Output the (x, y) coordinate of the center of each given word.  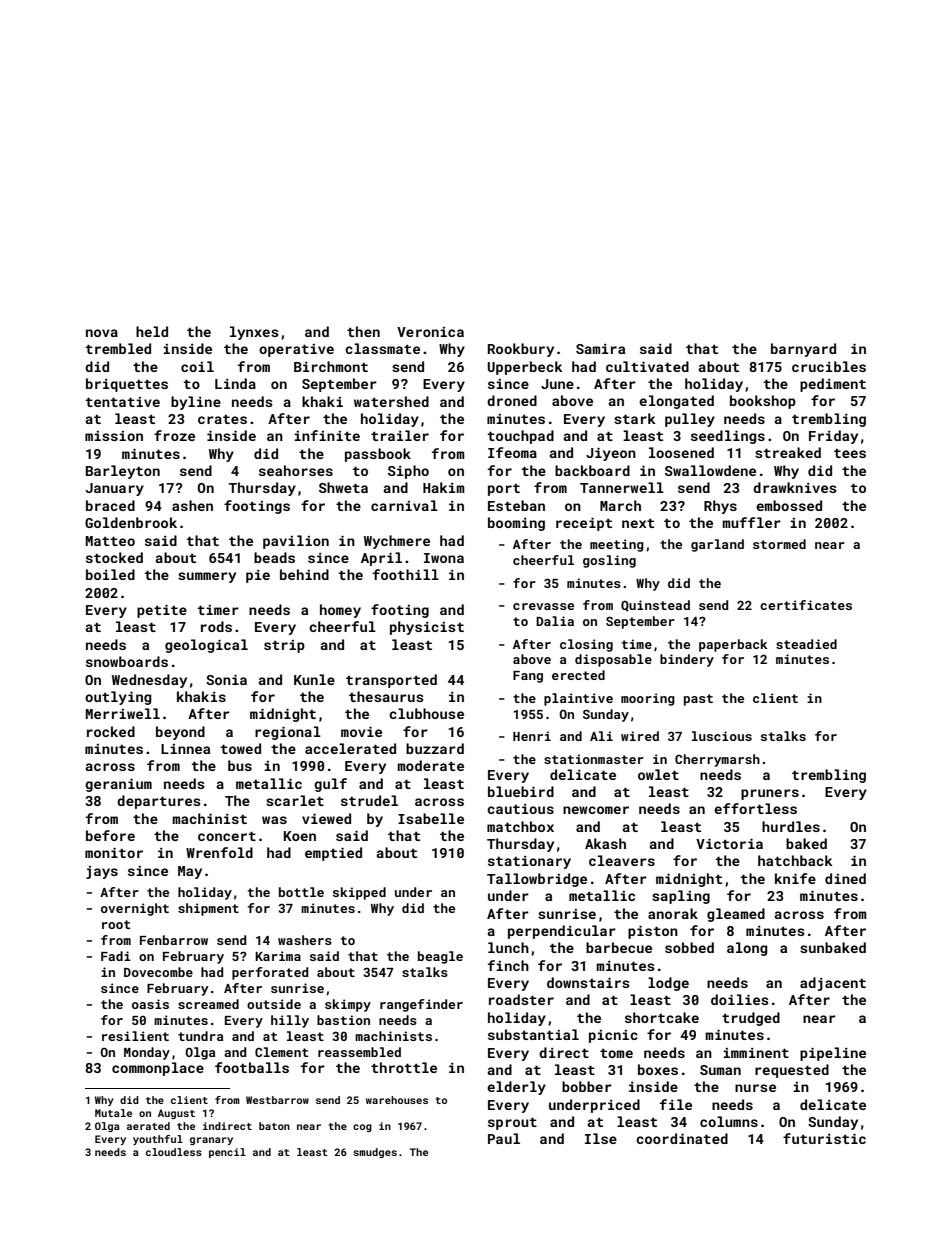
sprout (512, 1124)
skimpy (348, 1005)
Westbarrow (277, 1100)
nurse (755, 1088)
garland (717, 545)
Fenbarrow (174, 940)
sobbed (689, 947)
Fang (528, 677)
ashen (192, 505)
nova (102, 333)
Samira (600, 349)
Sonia (226, 679)
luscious (722, 736)
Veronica (430, 332)
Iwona (444, 558)
